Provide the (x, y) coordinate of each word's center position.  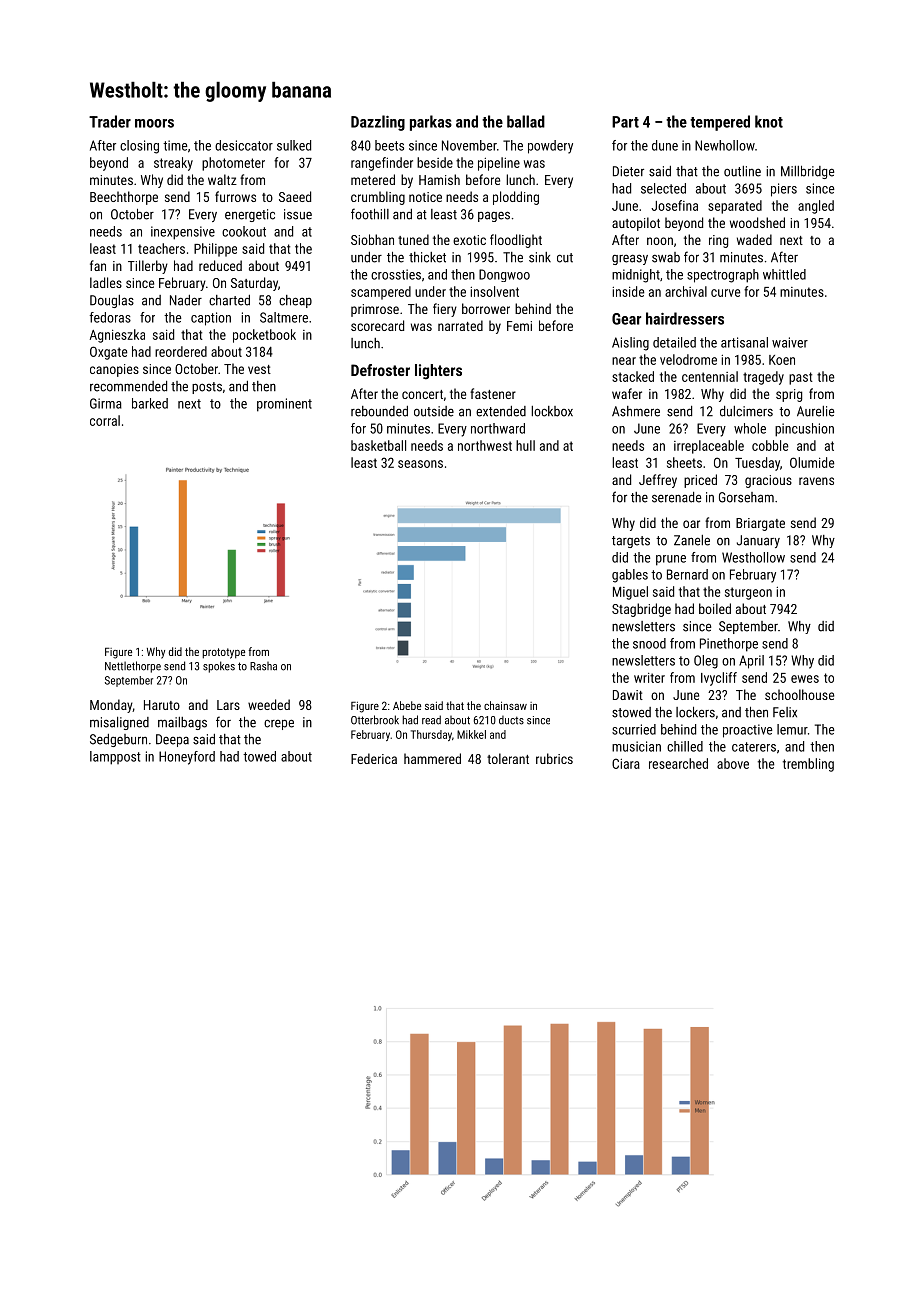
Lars (228, 705)
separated (735, 207)
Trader (110, 121)
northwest (485, 445)
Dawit (628, 695)
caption (211, 319)
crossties (396, 274)
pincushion (804, 430)
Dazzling (378, 123)
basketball (378, 445)
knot (769, 121)
